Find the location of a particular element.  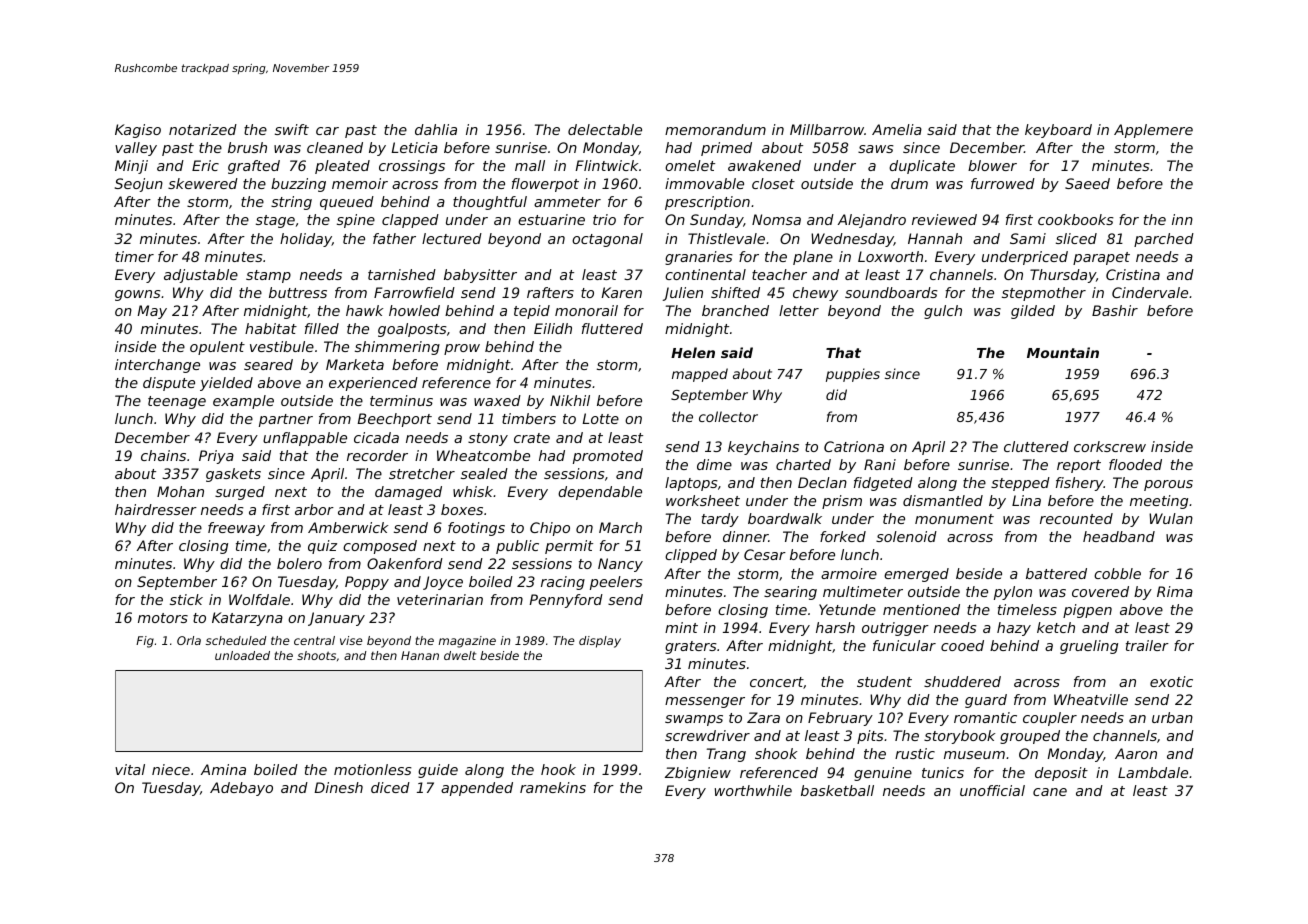

skewered is located at coordinates (203, 183).
